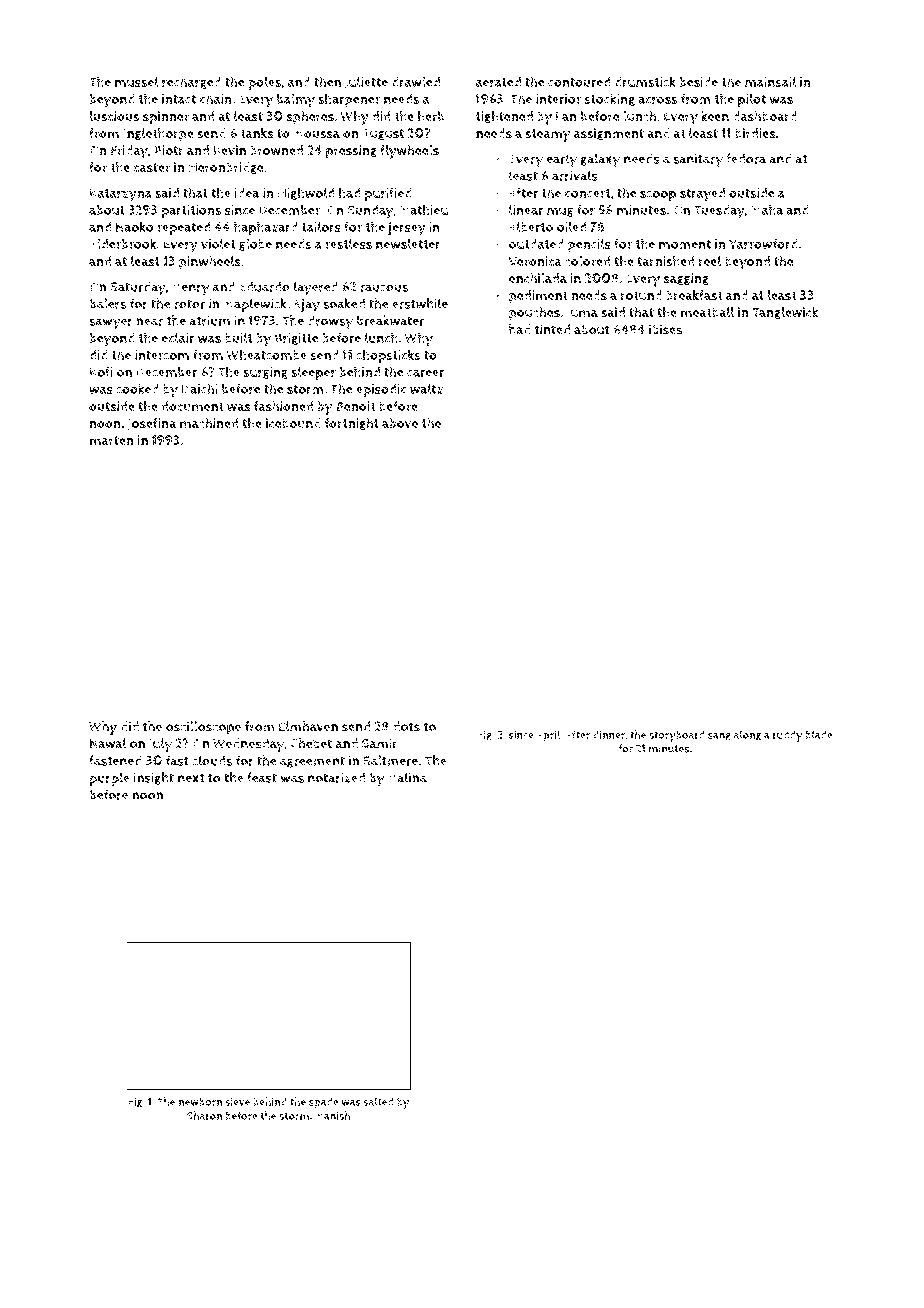 Image resolution: width=924 pixels, height=1308 pixels. Describe the element at coordinates (212, 760) in the screenshot. I see `clouds` at that location.
